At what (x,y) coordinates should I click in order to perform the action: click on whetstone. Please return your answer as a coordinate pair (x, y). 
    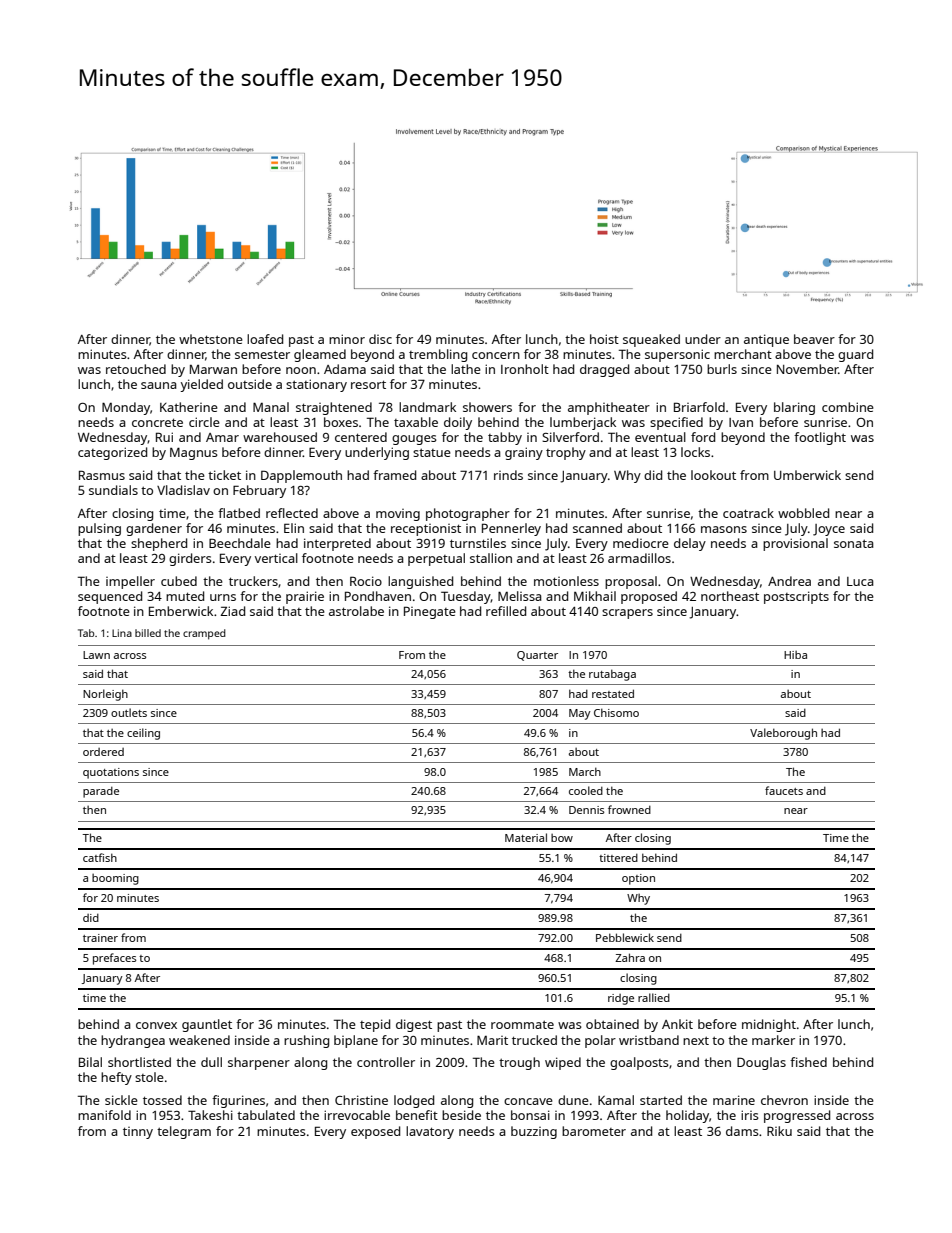
    Looking at the image, I should click on (211, 339).
